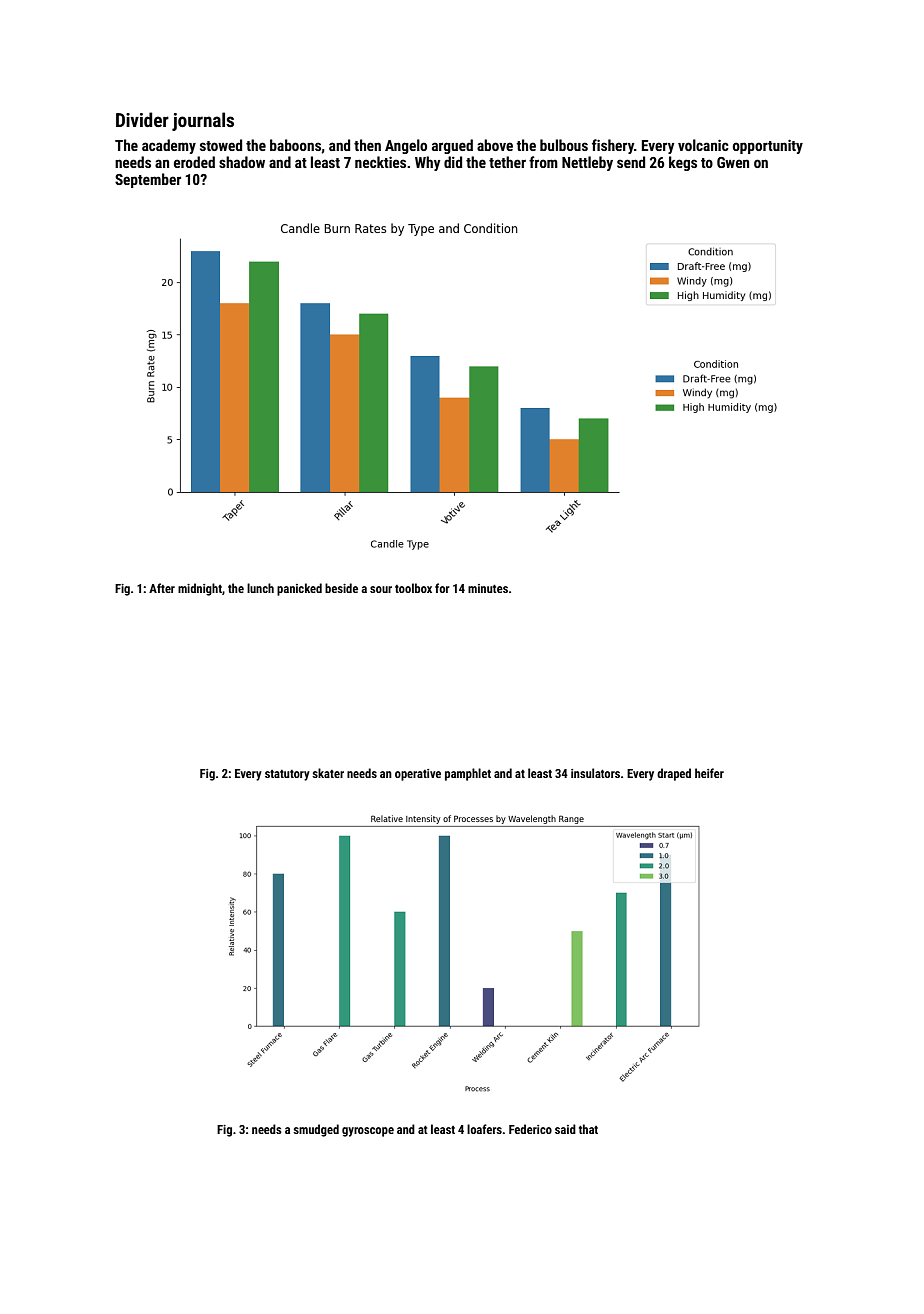 The image size is (924, 1314). Describe the element at coordinates (381, 589) in the image. I see `sour` at that location.
